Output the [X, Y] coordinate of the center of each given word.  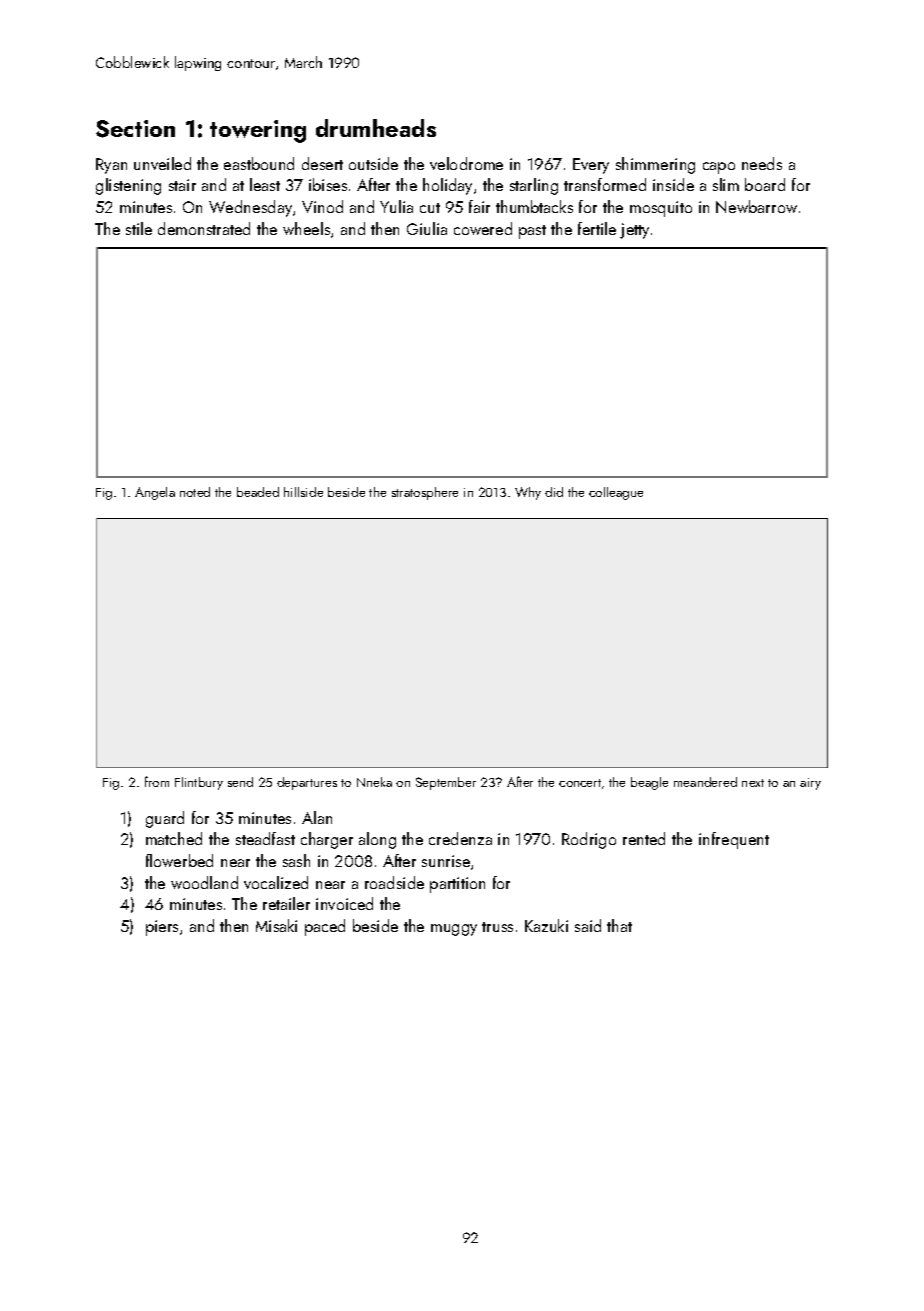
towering [258, 131]
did [554, 492]
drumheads [376, 128]
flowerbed [179, 860]
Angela [155, 493]
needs [762, 163]
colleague [616, 493]
